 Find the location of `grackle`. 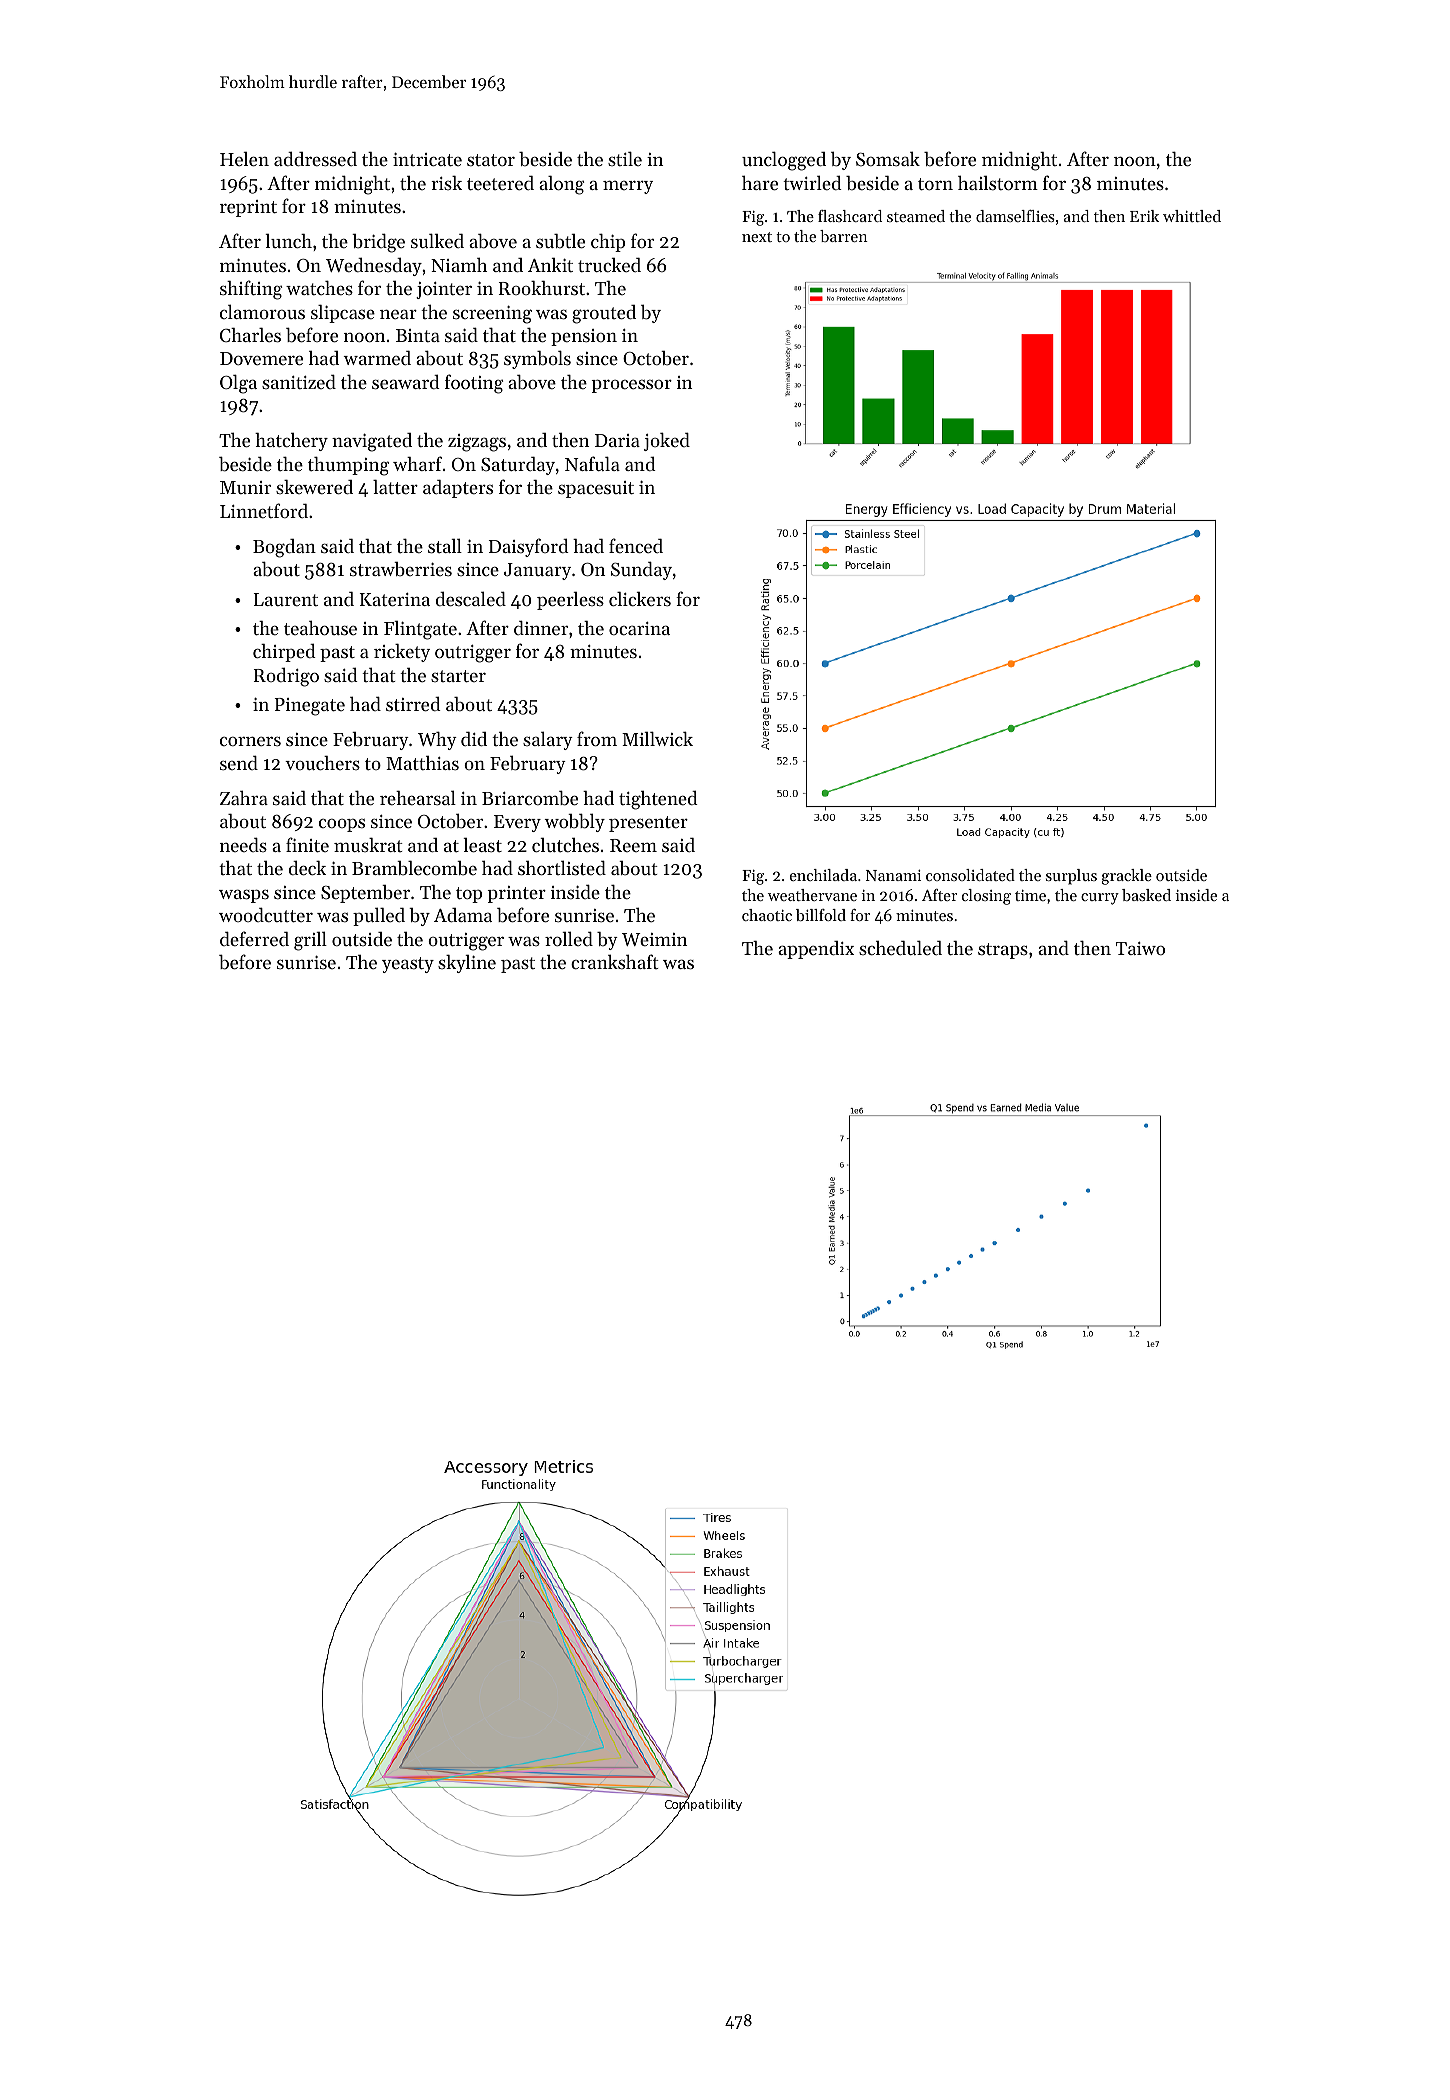

grackle is located at coordinates (1127, 877).
